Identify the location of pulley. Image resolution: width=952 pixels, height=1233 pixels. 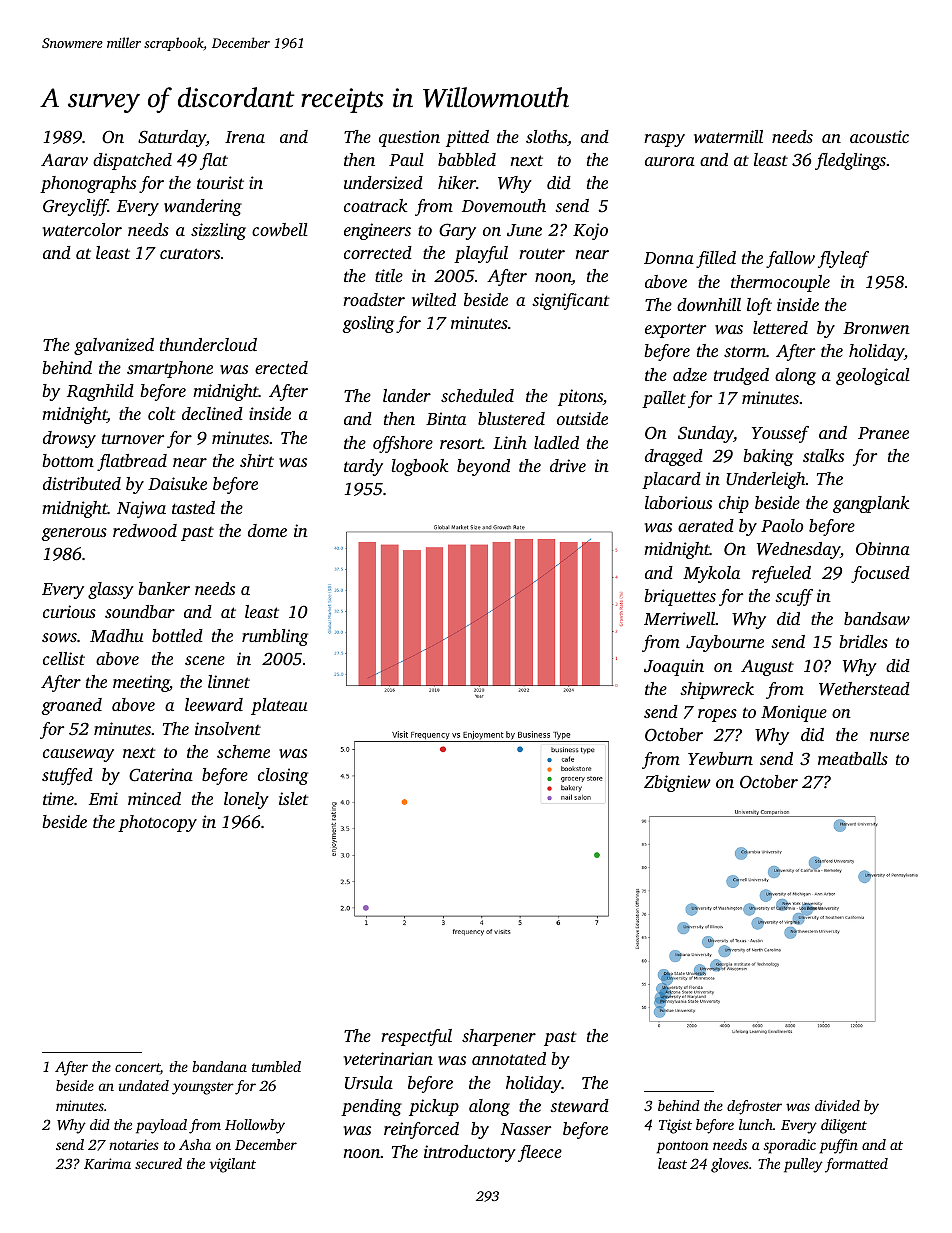
(803, 1165).
